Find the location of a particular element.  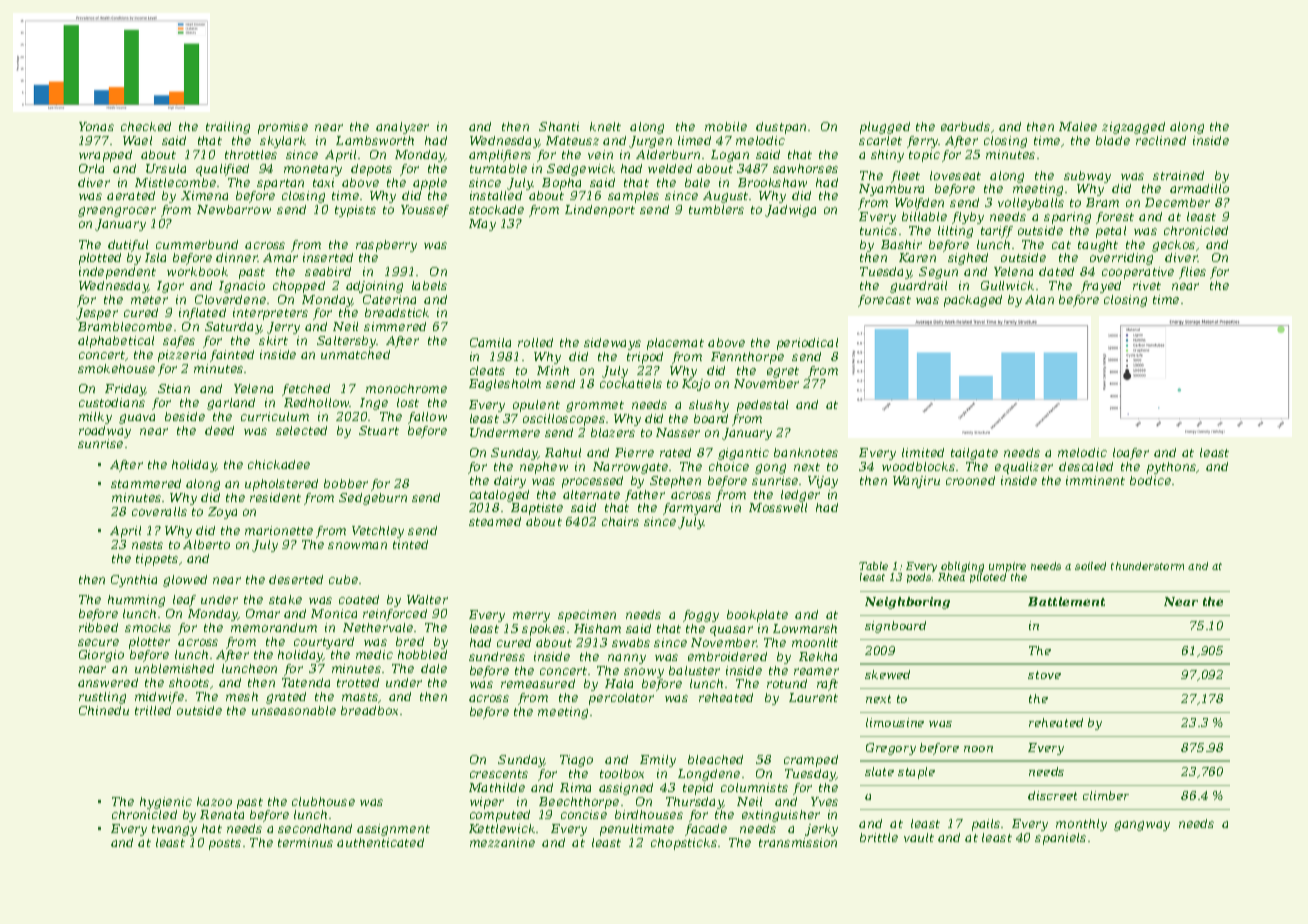

subway is located at coordinates (1087, 177).
